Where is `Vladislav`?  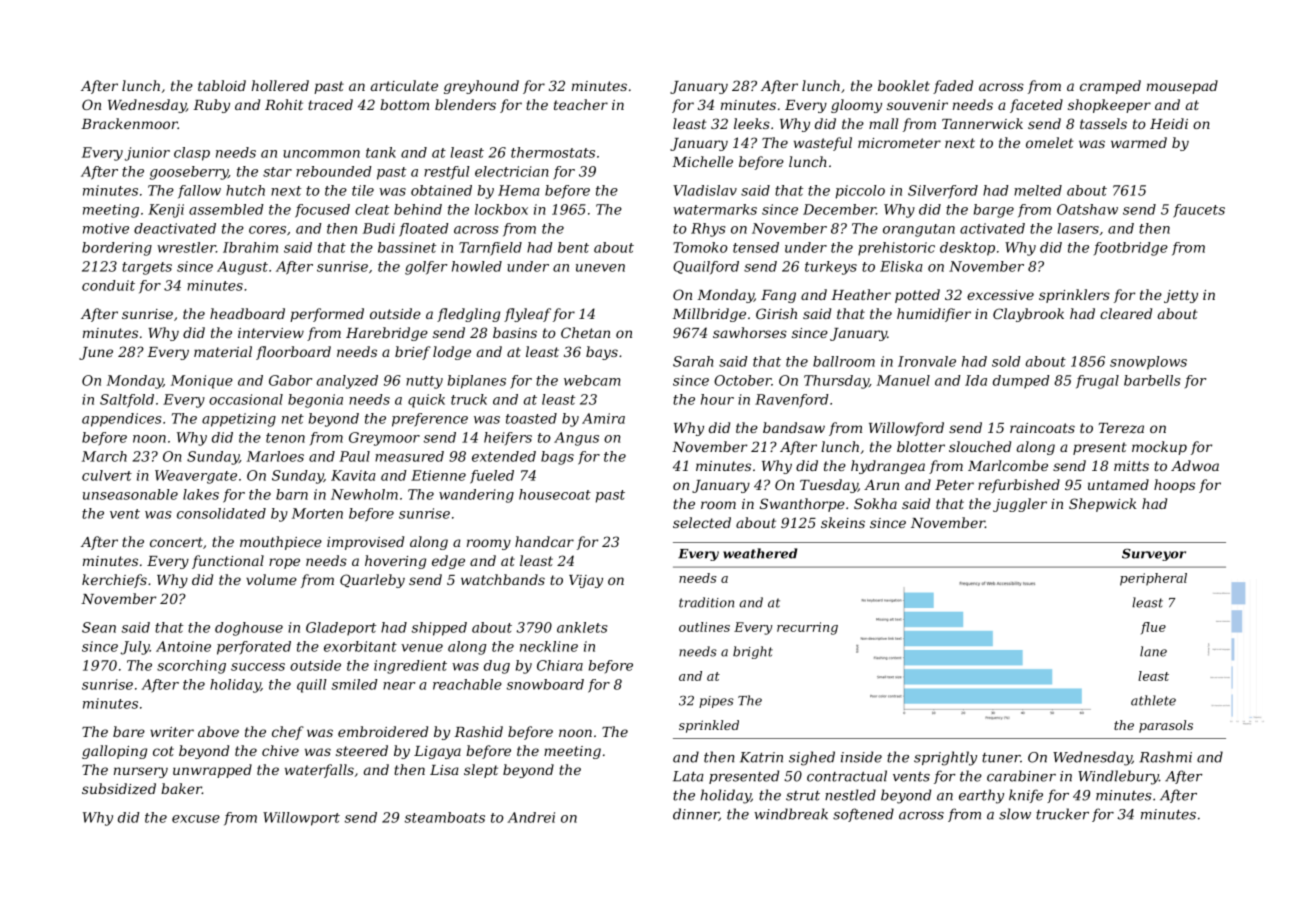 Vladislav is located at coordinates (705, 190).
